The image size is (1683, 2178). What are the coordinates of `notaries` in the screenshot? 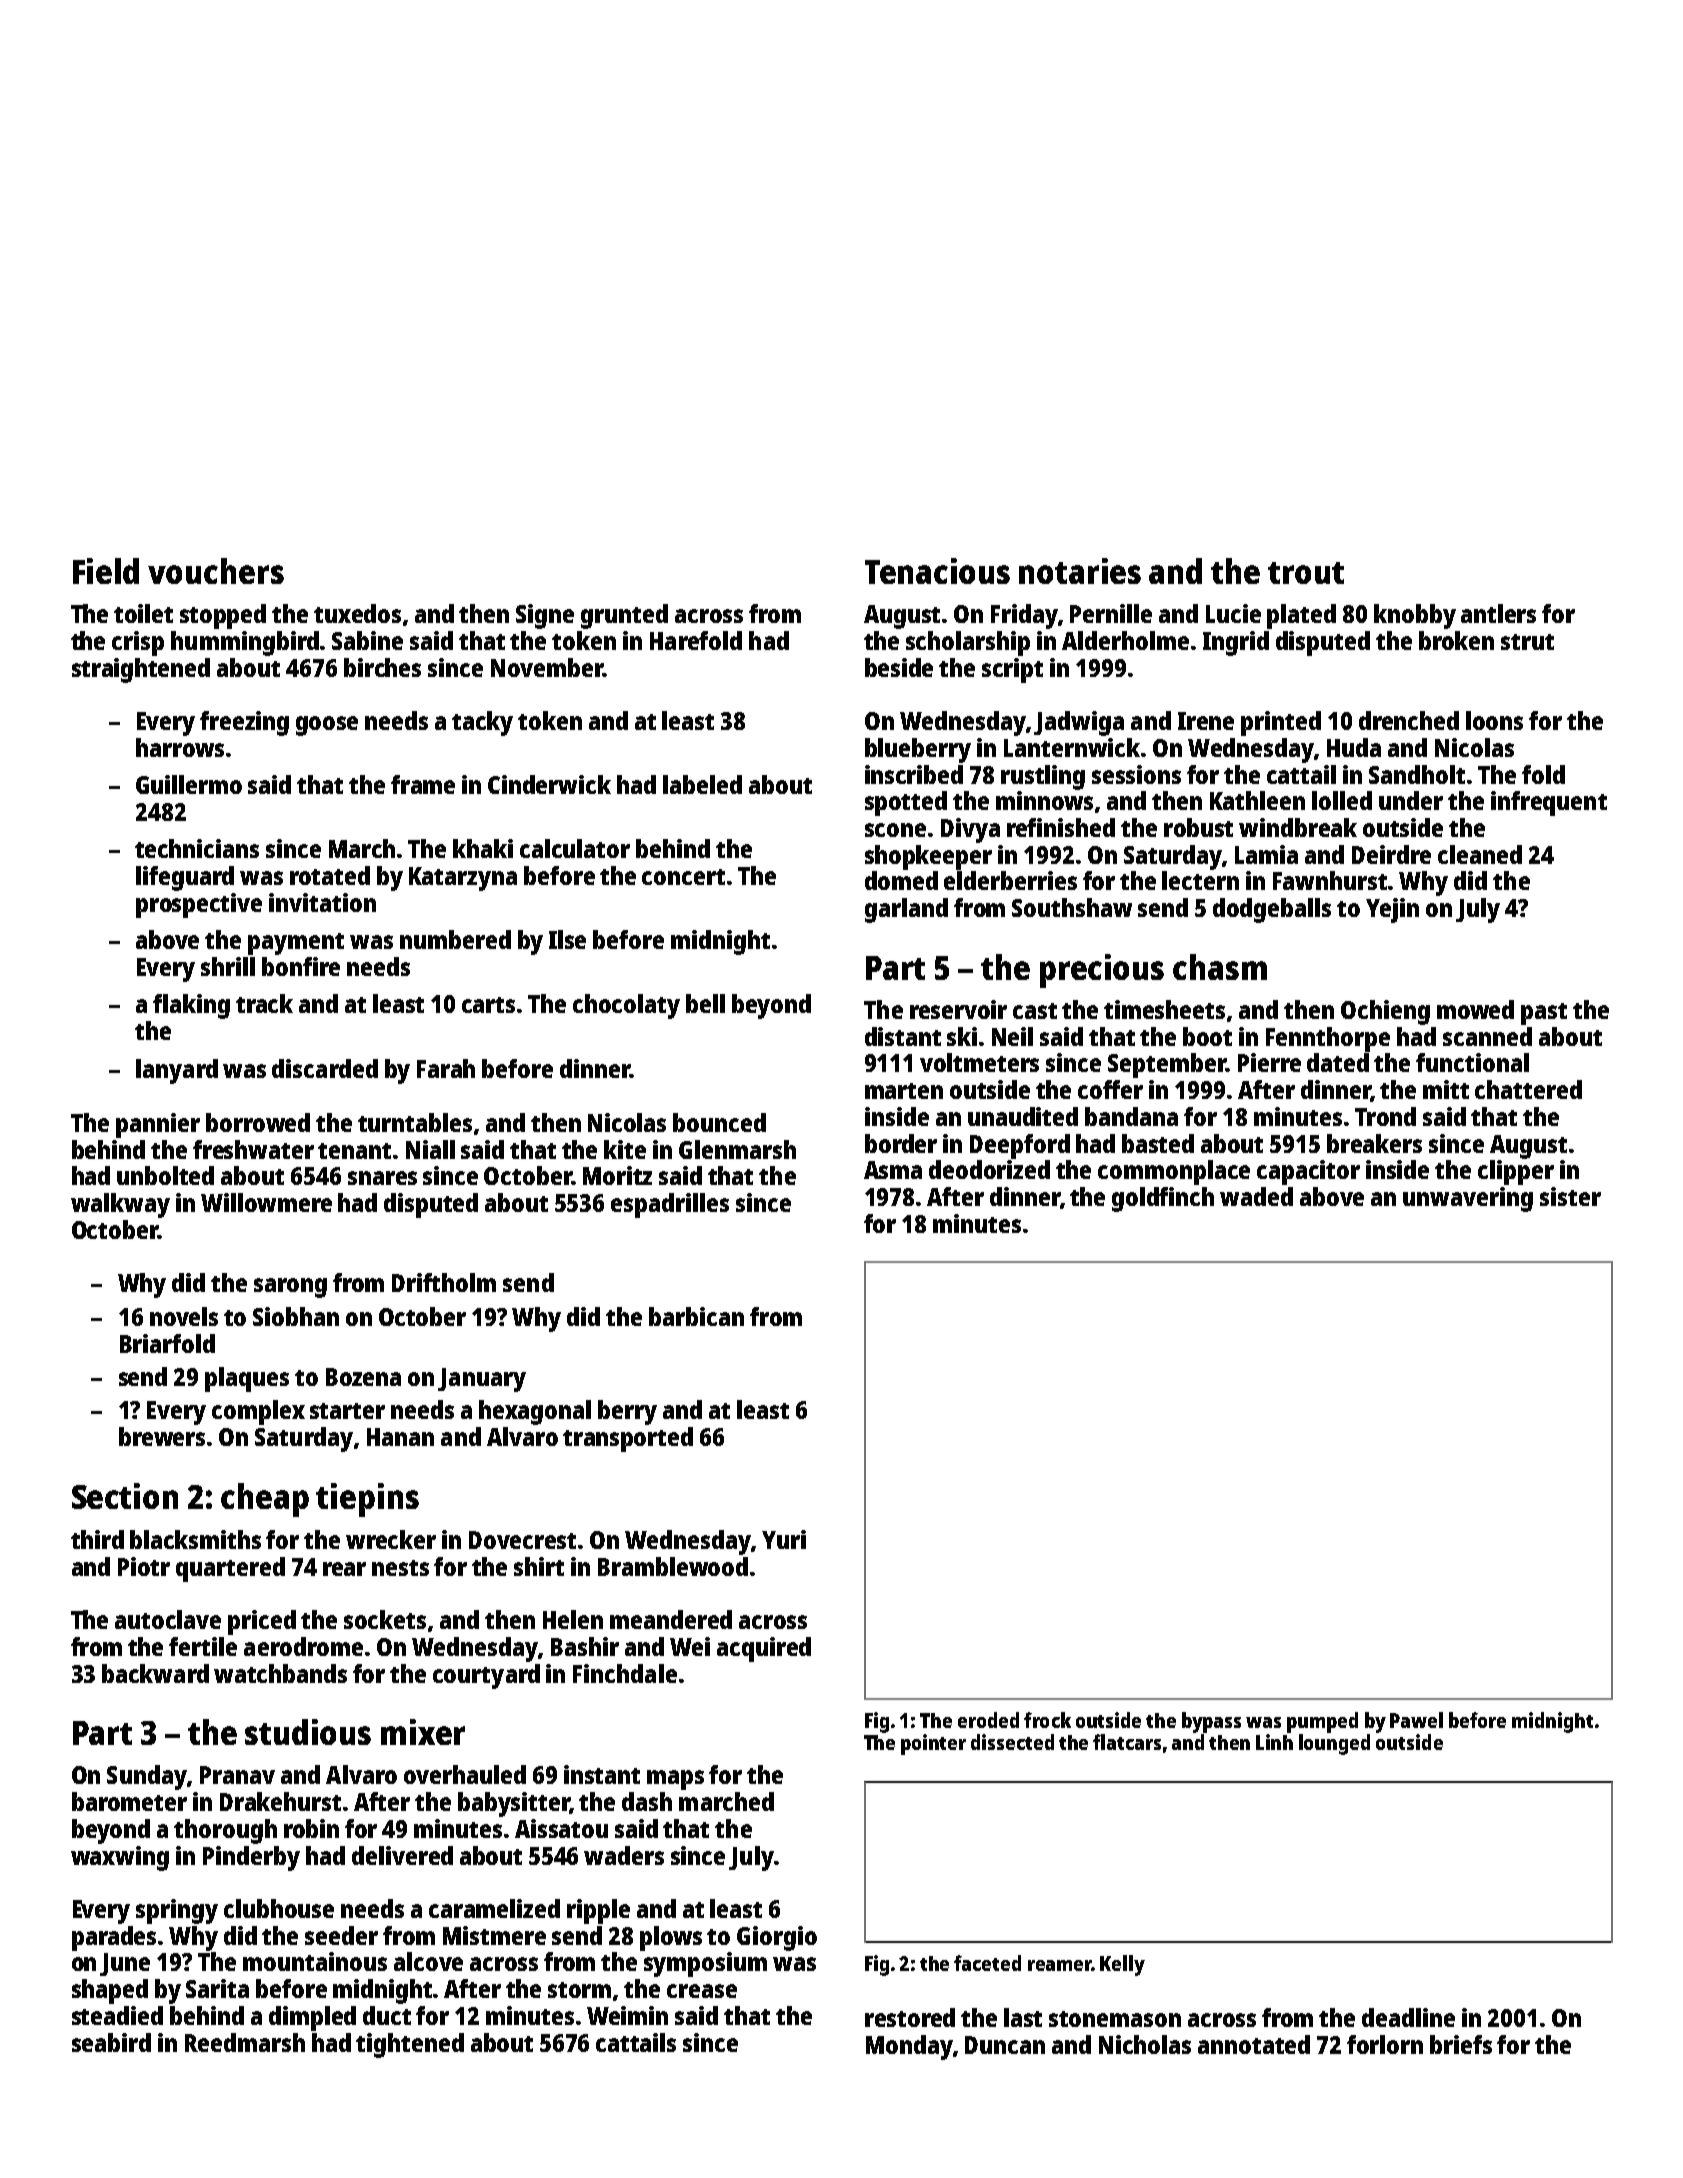 It's located at (1080, 571).
